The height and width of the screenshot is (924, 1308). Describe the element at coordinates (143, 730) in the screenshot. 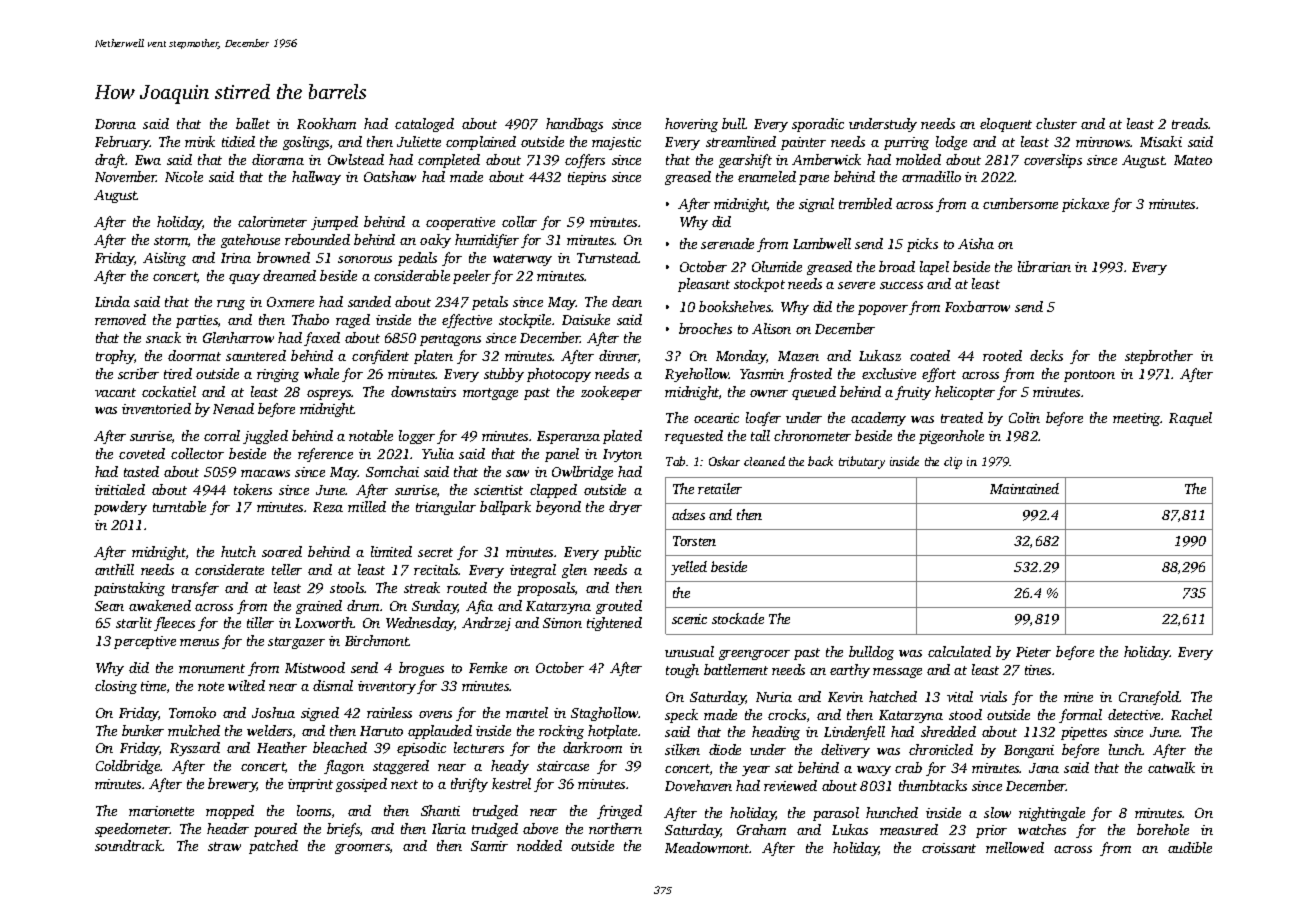

I see `bunker` at that location.
